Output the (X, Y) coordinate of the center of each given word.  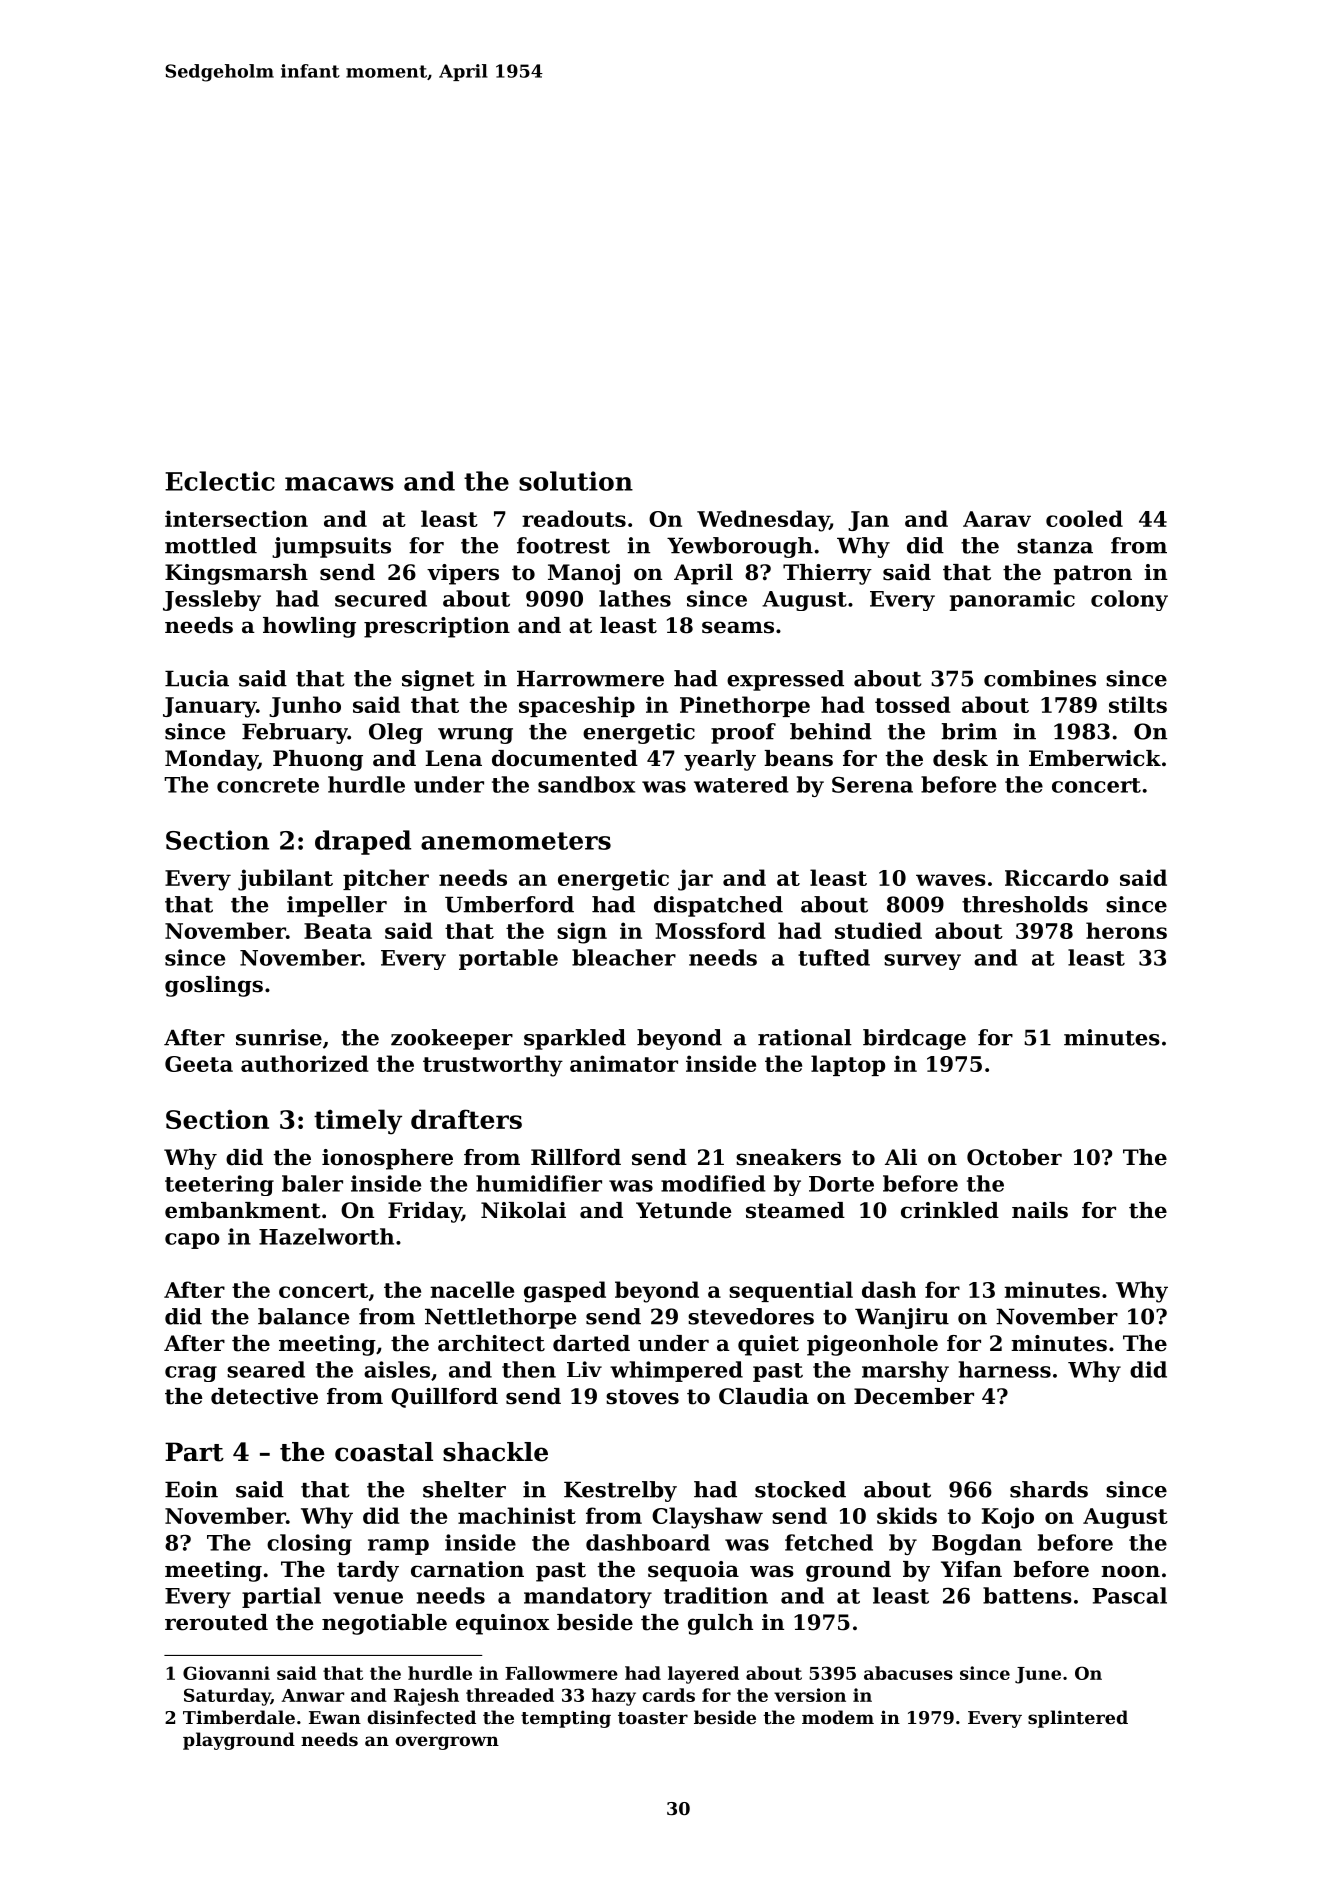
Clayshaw (707, 1518)
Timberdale (239, 1717)
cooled (1084, 518)
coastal (384, 1452)
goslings (214, 986)
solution (576, 481)
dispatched (718, 906)
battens (1027, 1595)
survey (922, 962)
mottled (211, 545)
